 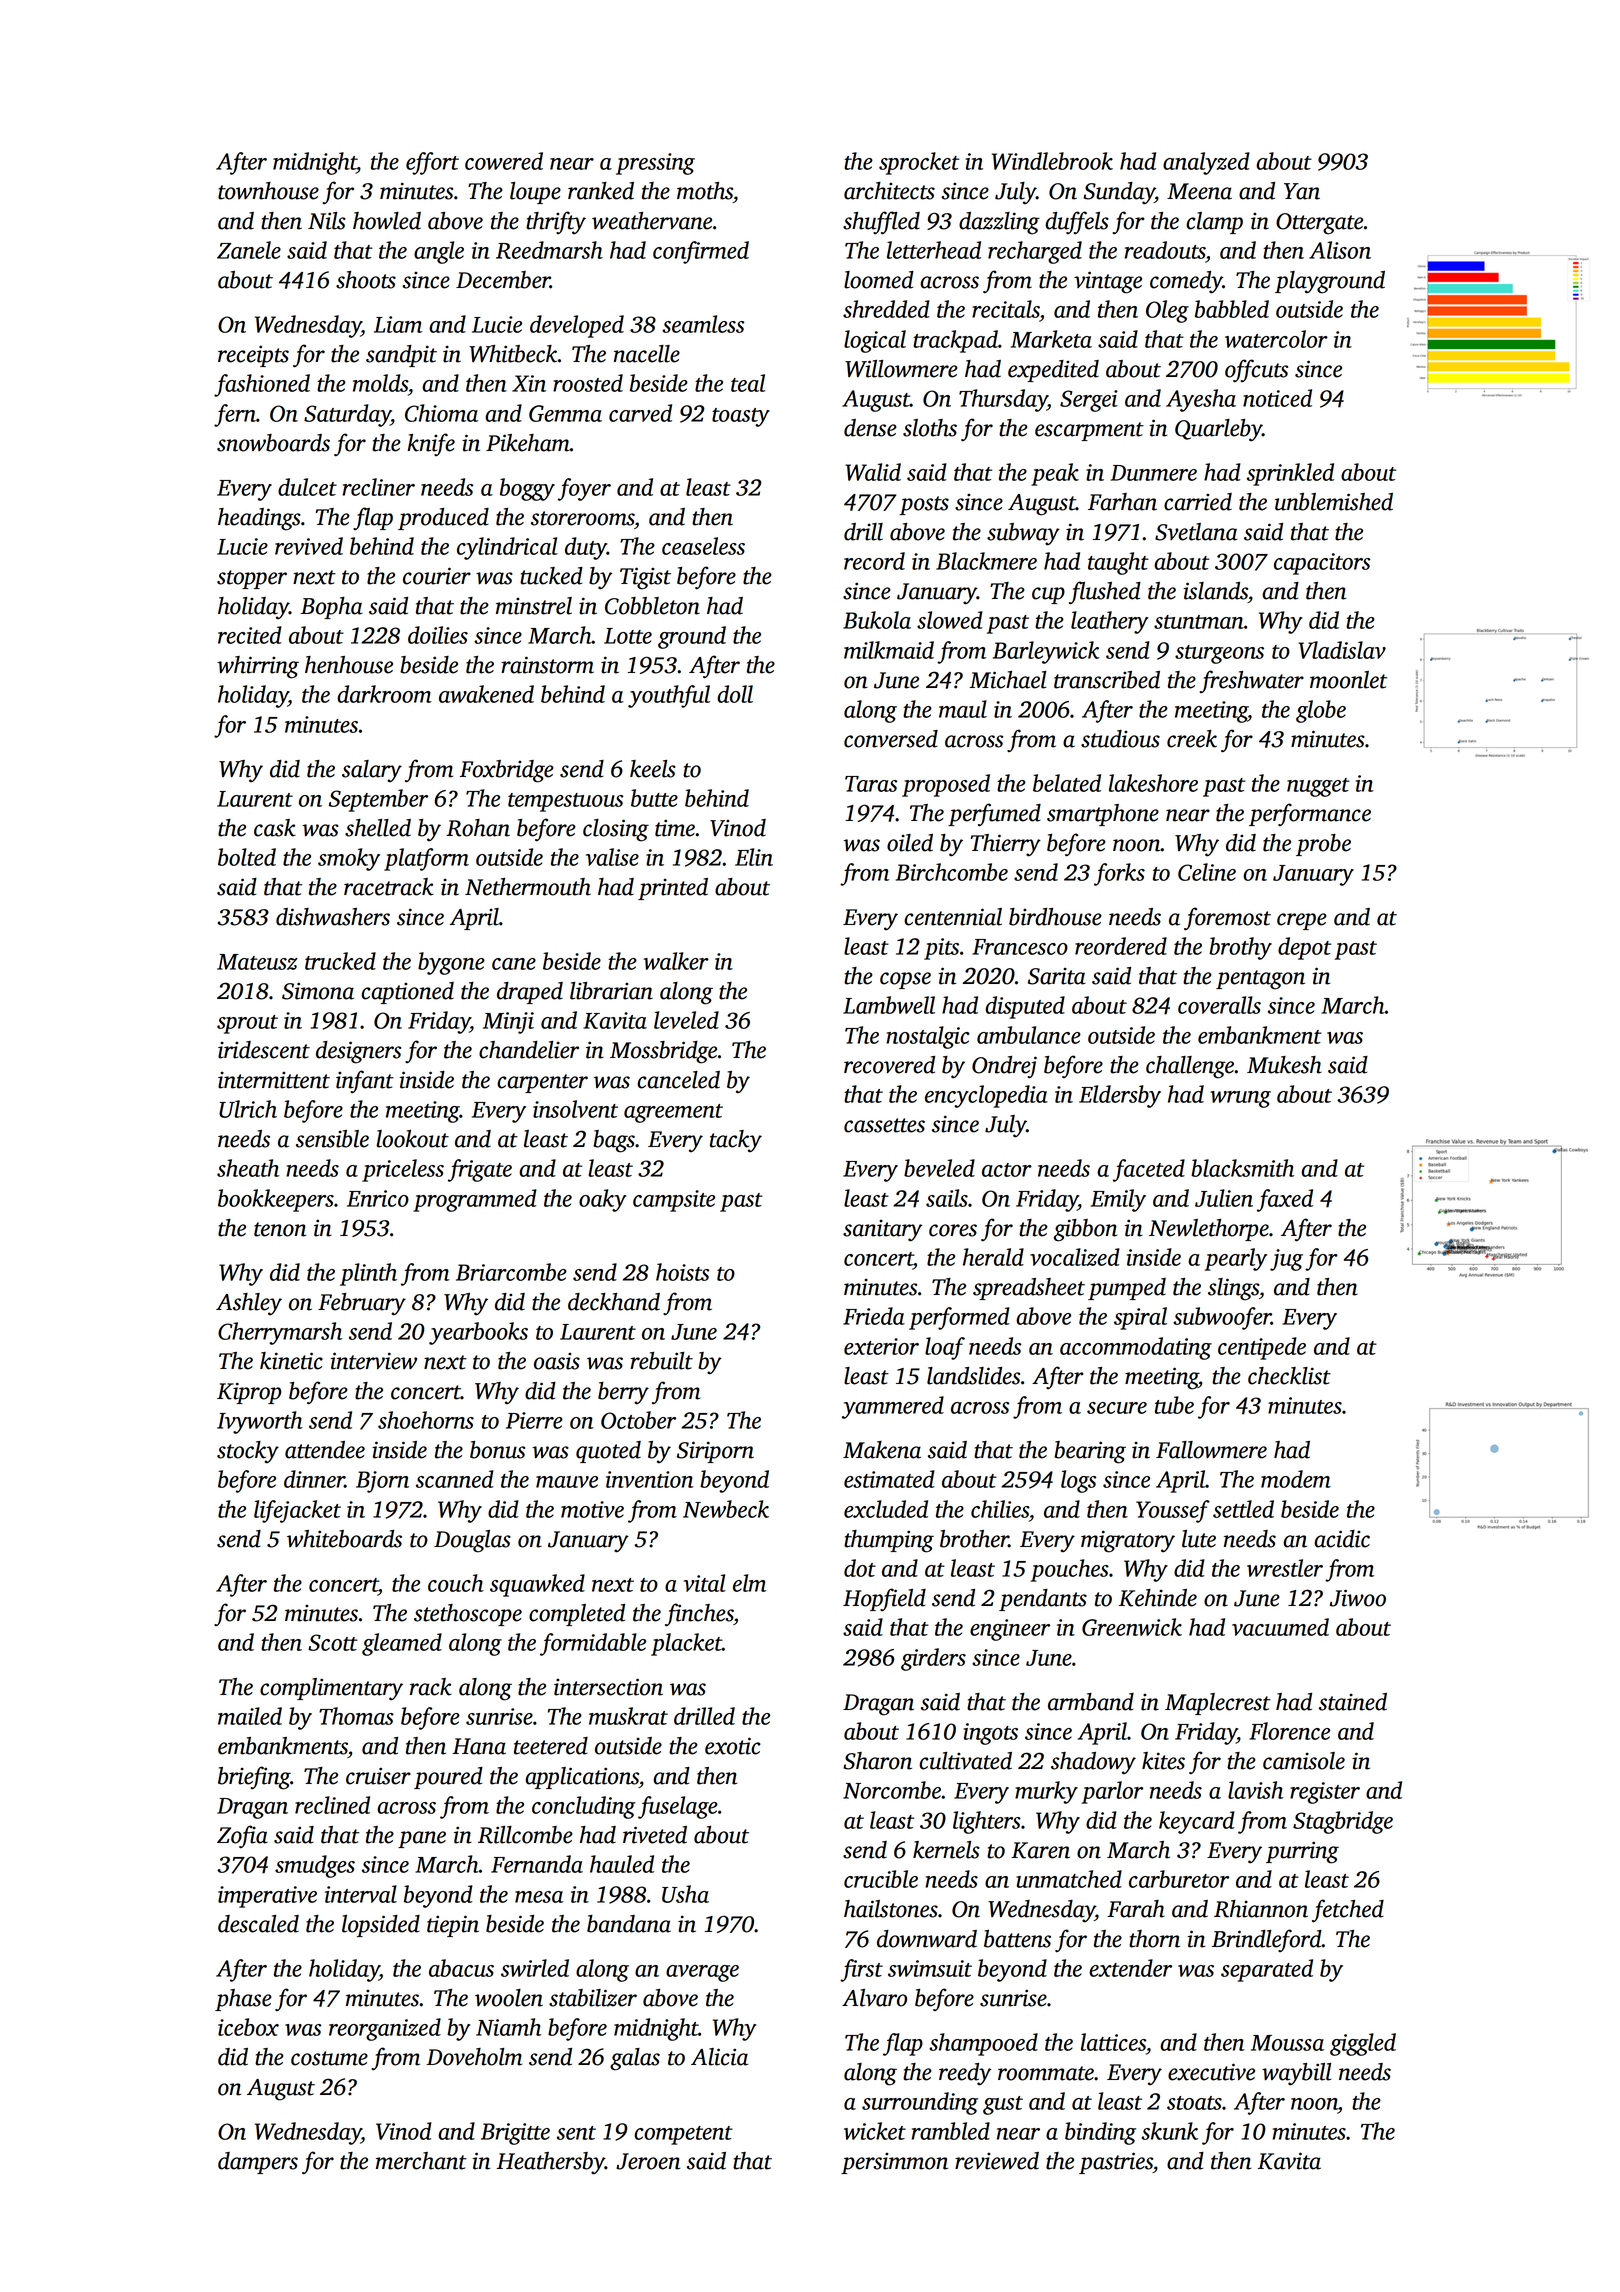 What do you see at coordinates (874, 1316) in the page?
I see `Frieda` at bounding box center [874, 1316].
